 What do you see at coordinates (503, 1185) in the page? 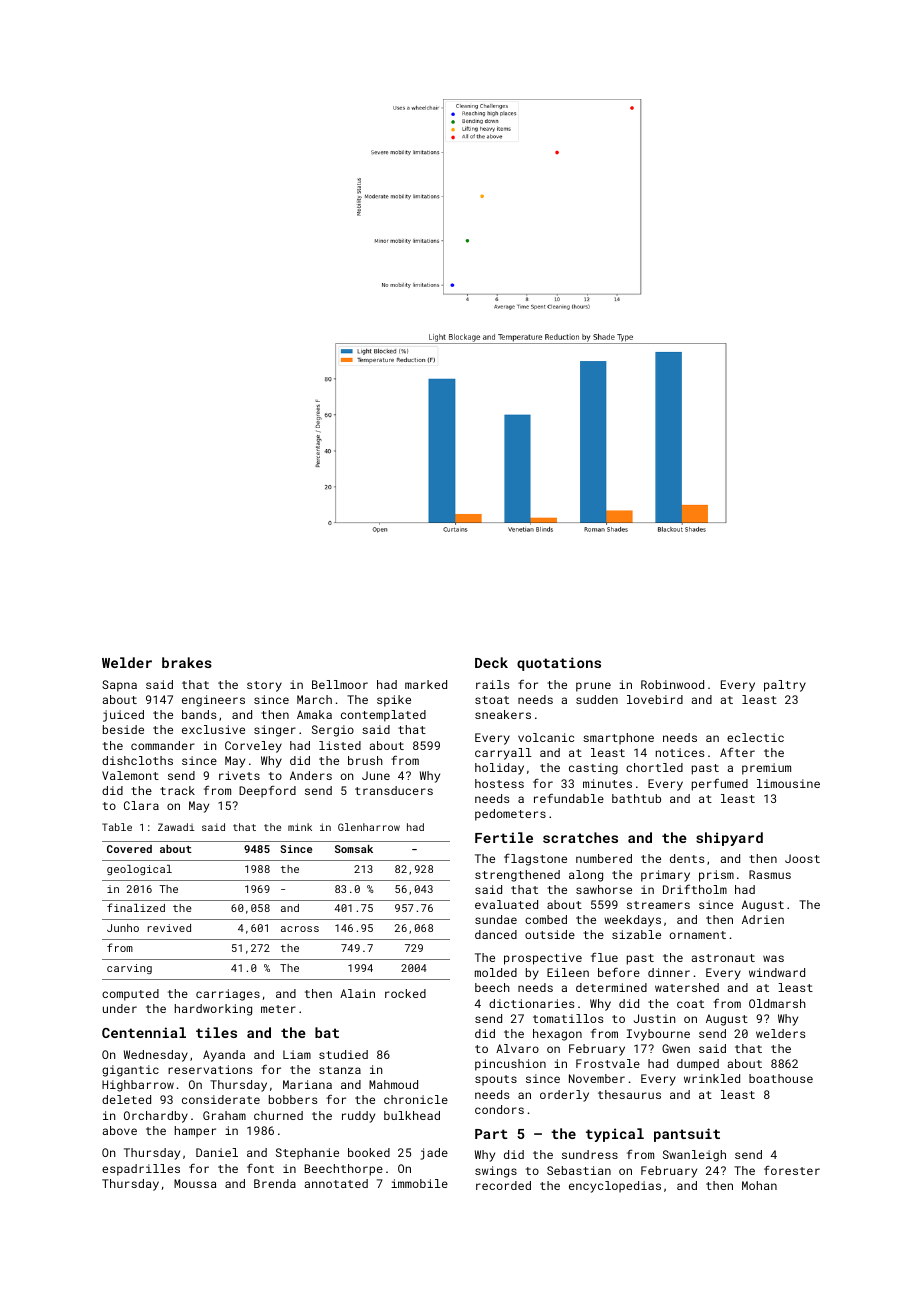
I see `recorded` at bounding box center [503, 1185].
